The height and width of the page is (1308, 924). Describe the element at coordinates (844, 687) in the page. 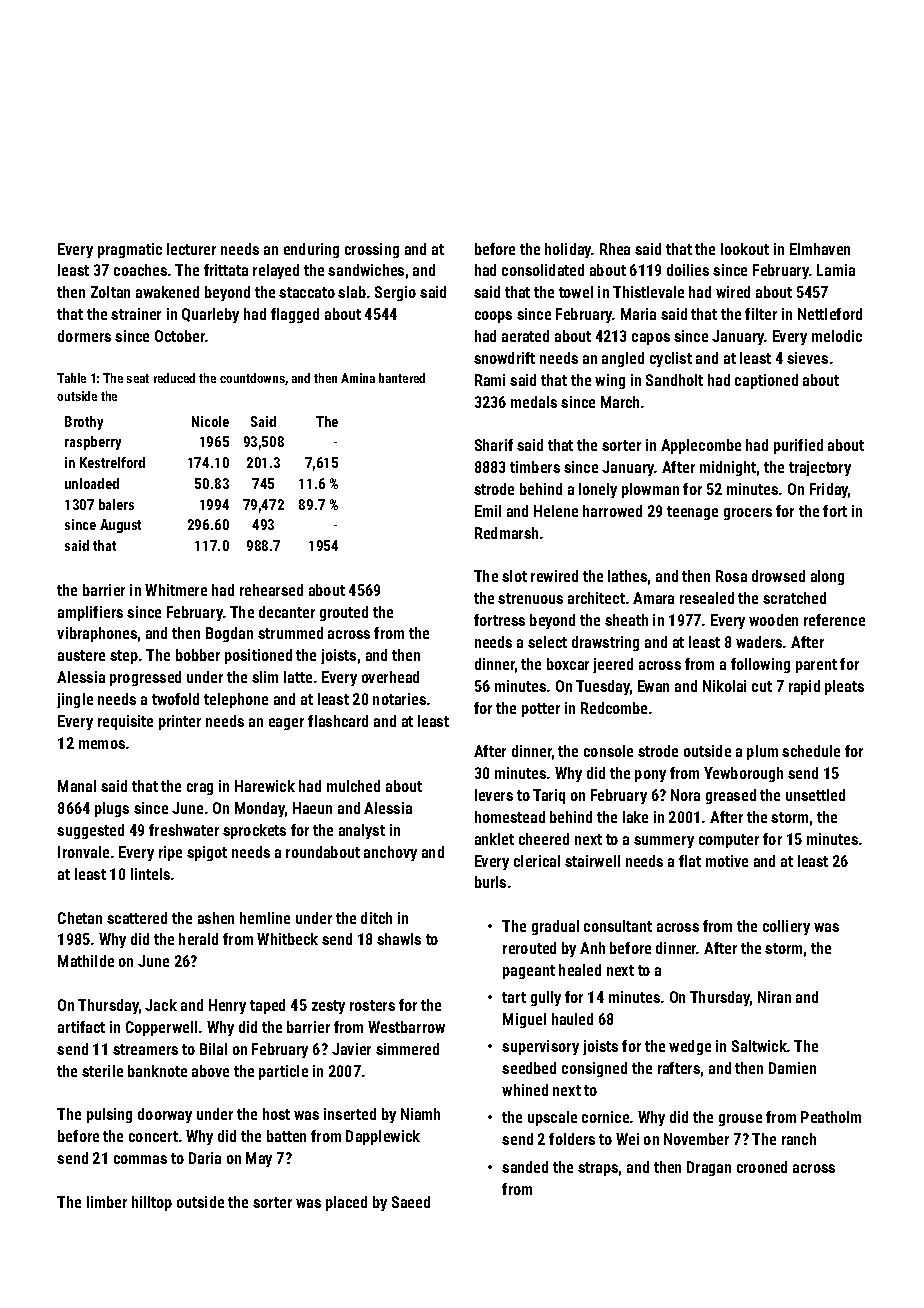

I see `pleats` at that location.
